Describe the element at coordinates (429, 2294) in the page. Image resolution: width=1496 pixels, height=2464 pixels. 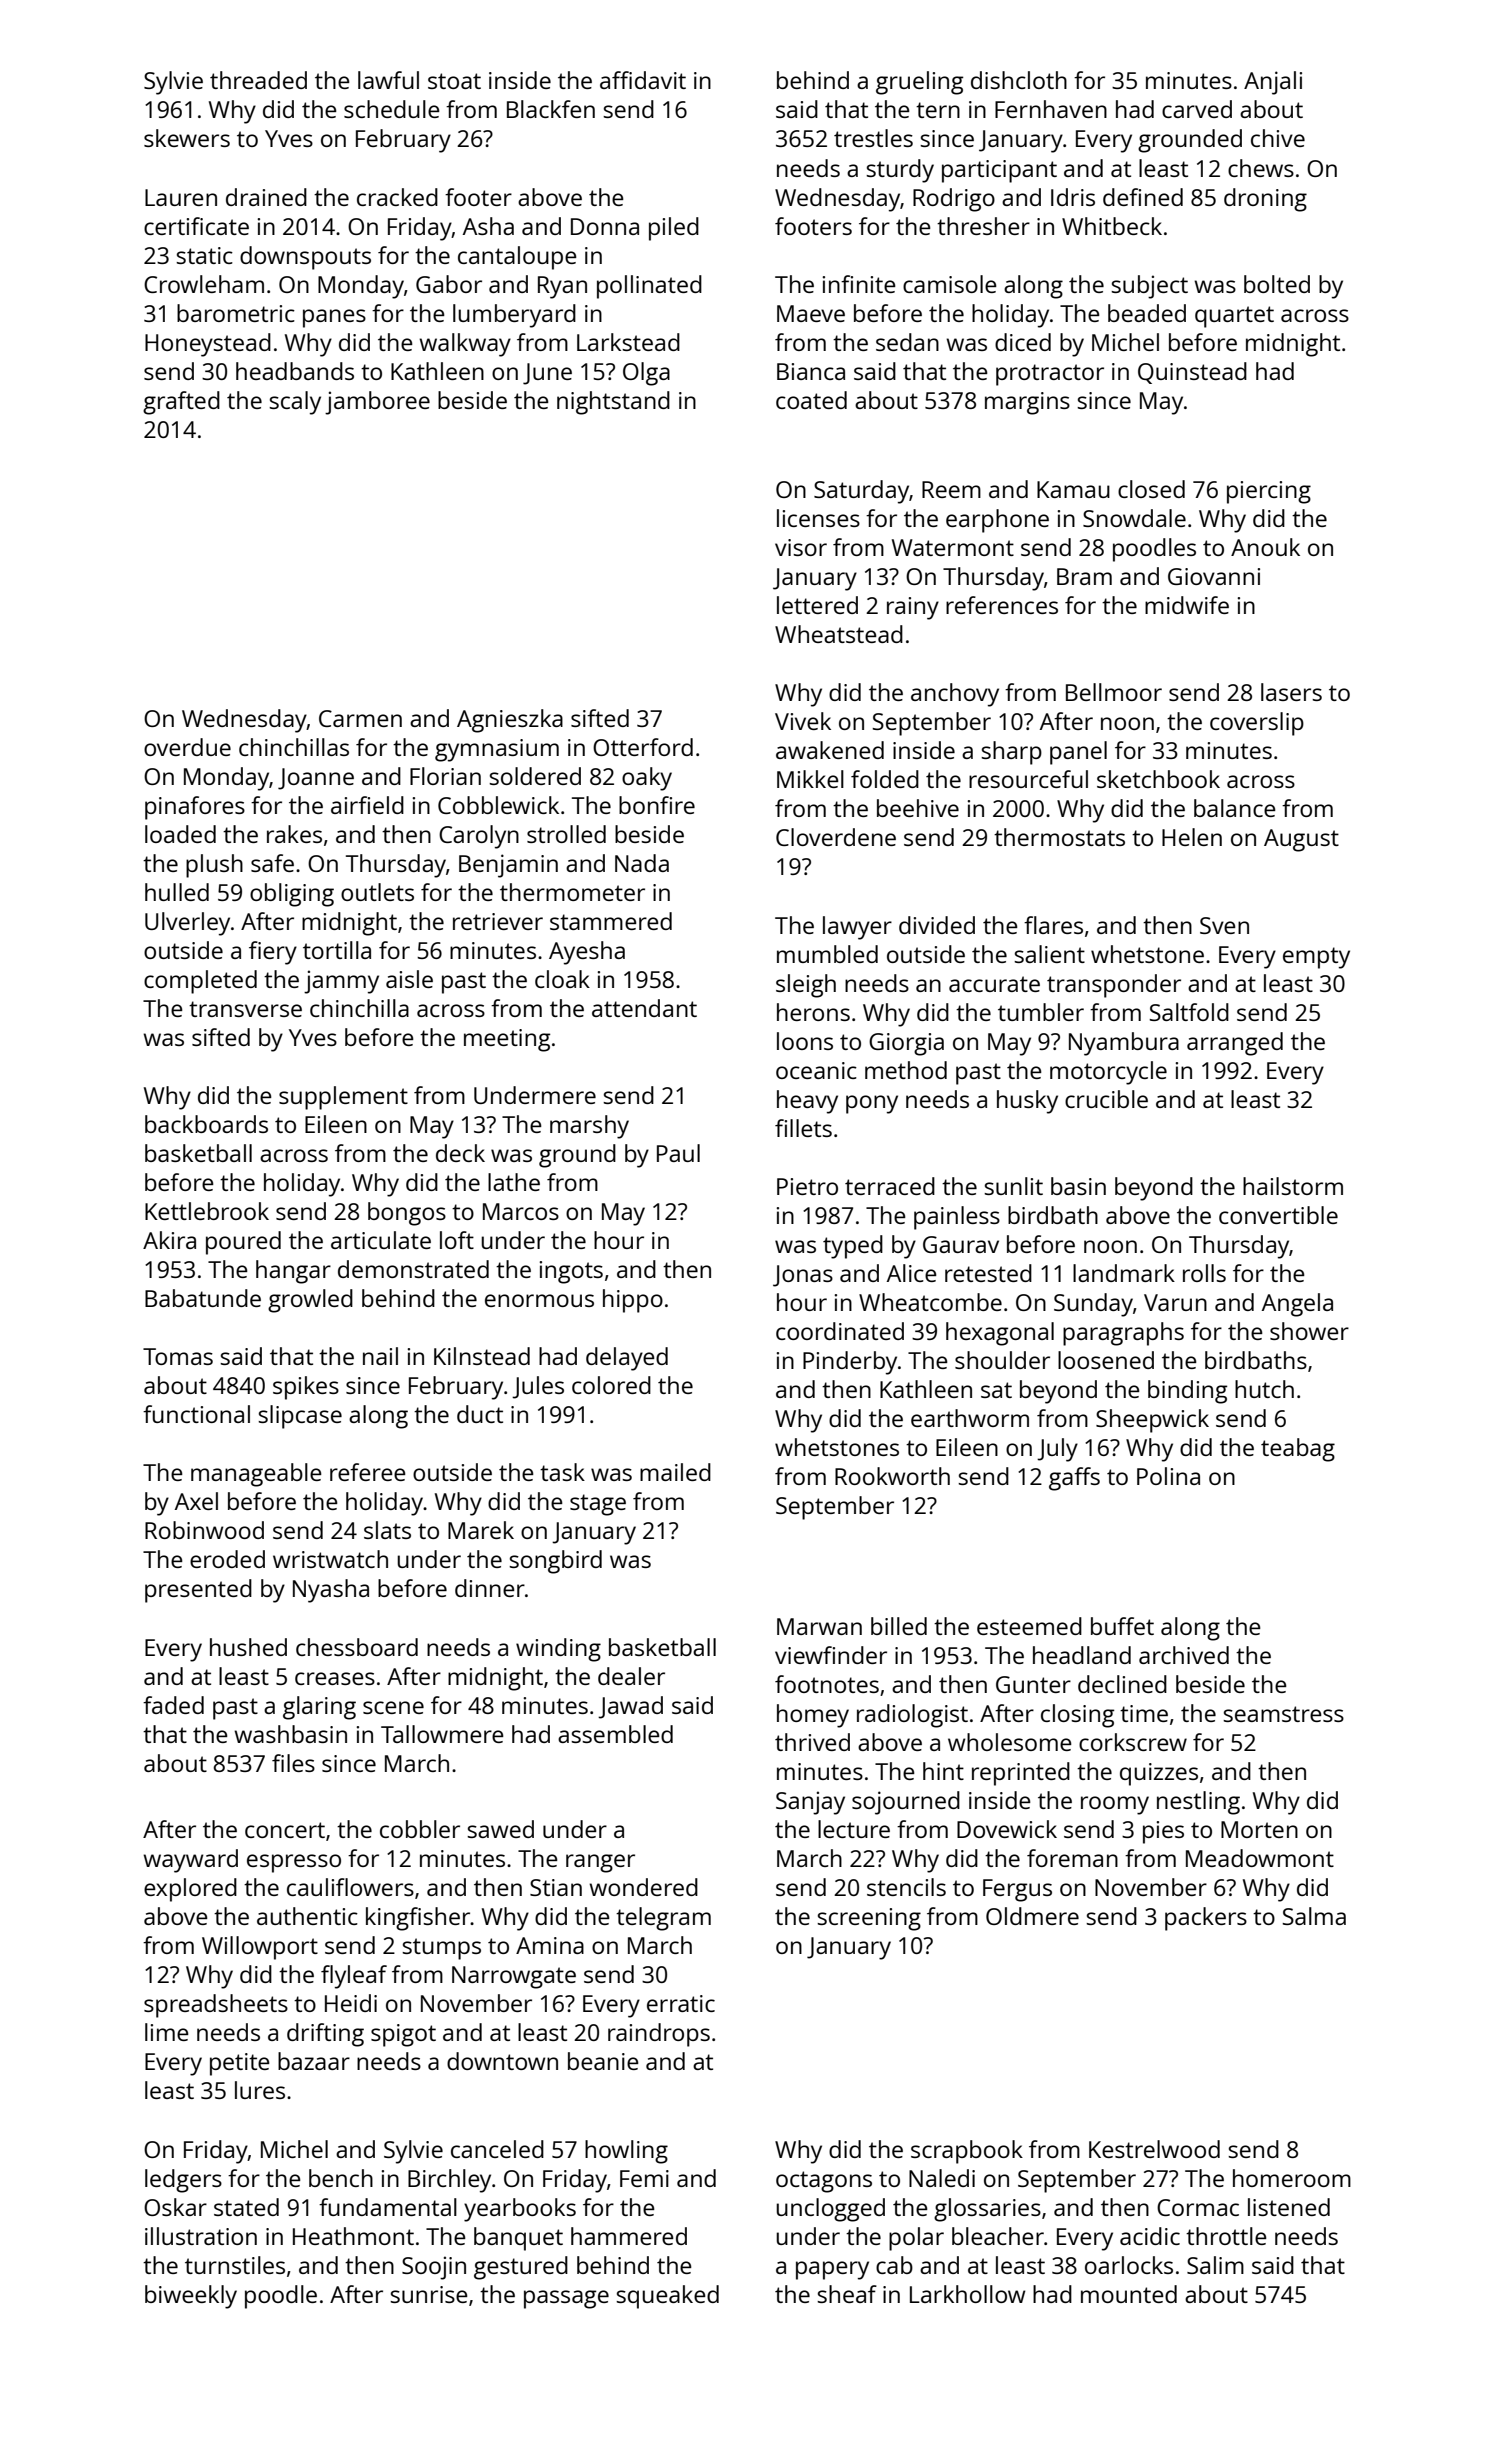
I see `sunrise` at that location.
